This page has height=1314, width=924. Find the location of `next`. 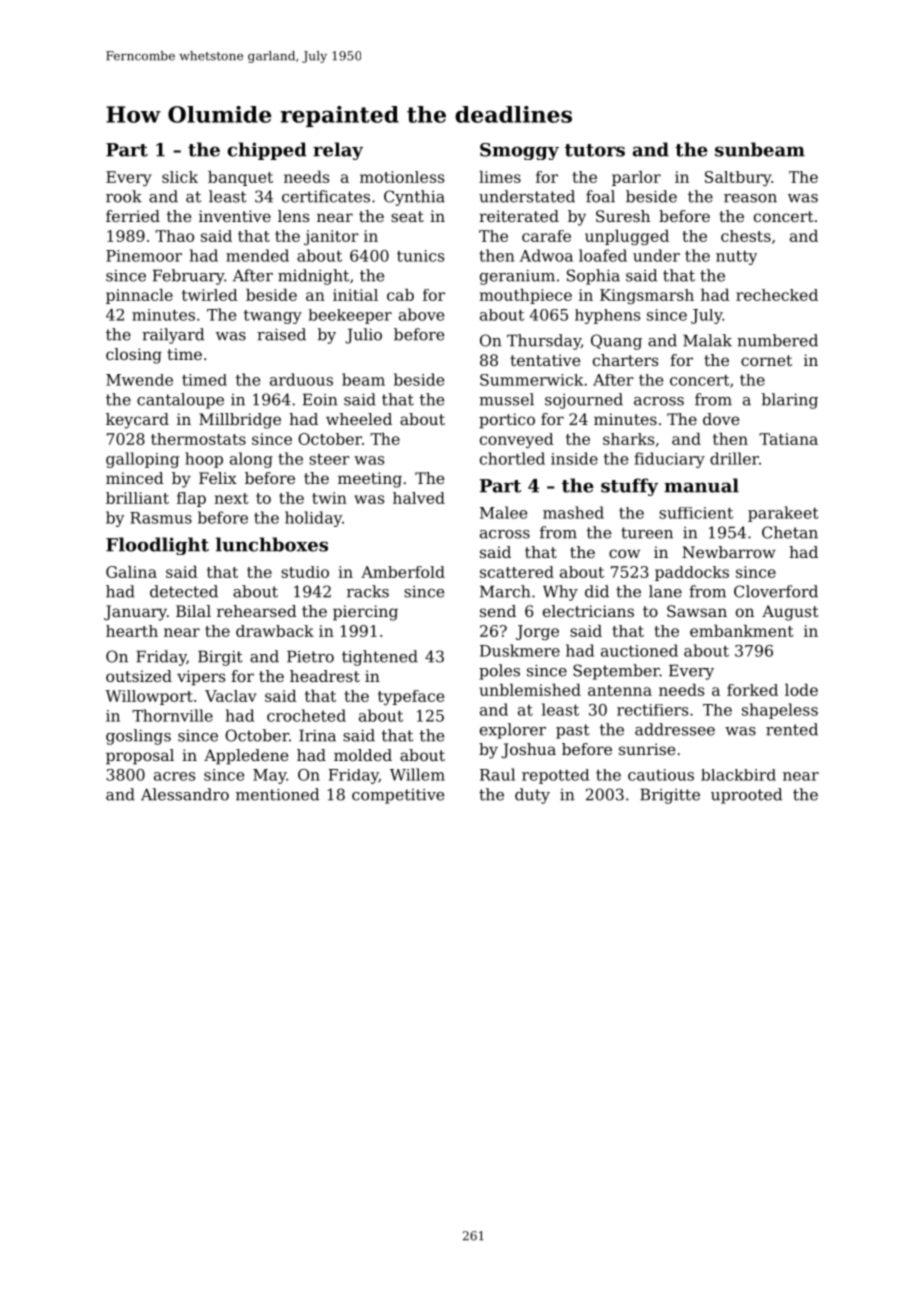

next is located at coordinates (231, 498).
